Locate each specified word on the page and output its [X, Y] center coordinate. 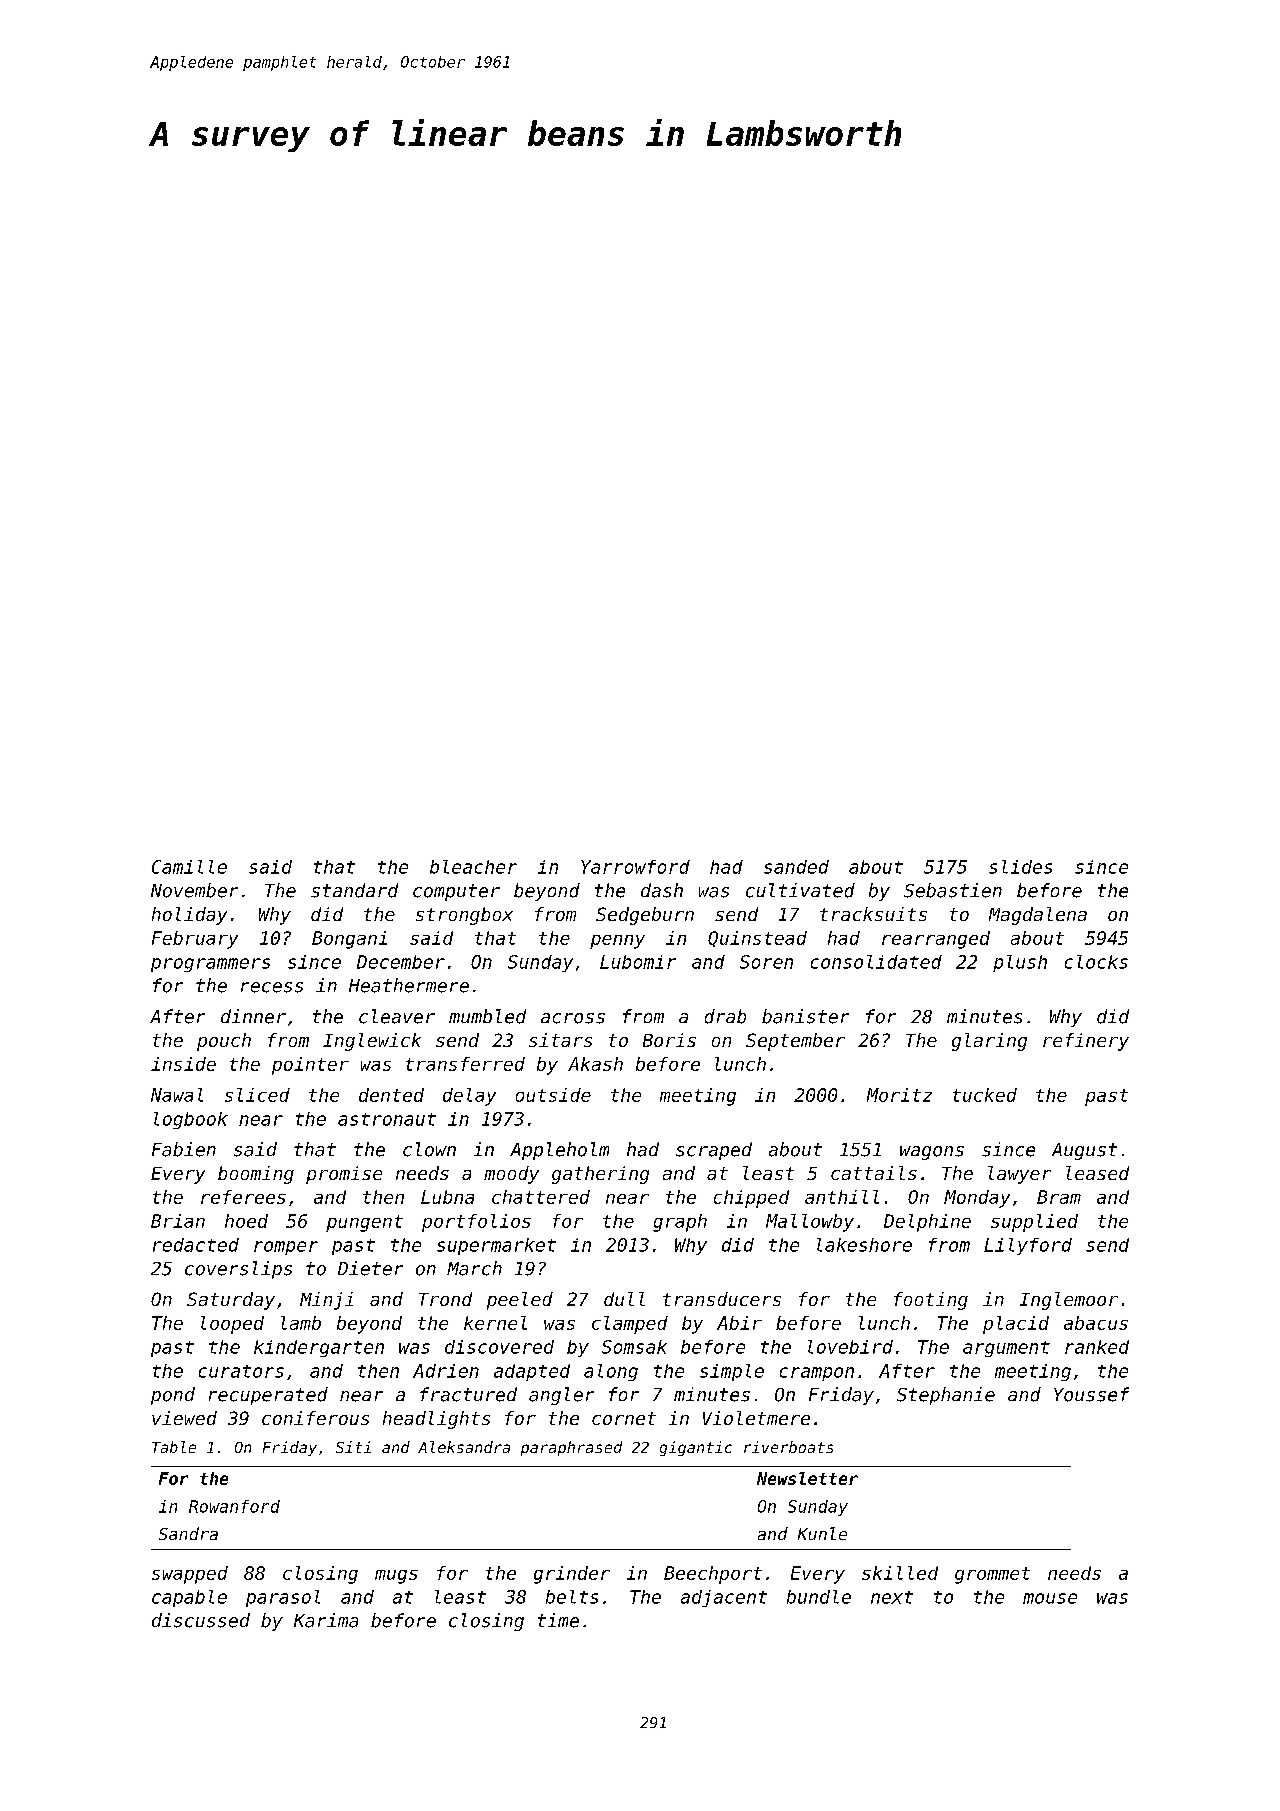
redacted [196, 1245]
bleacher [473, 867]
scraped [714, 1151]
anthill [842, 1197]
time [558, 1620]
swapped [190, 1575]
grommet [992, 1575]
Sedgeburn [645, 916]
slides [1020, 867]
